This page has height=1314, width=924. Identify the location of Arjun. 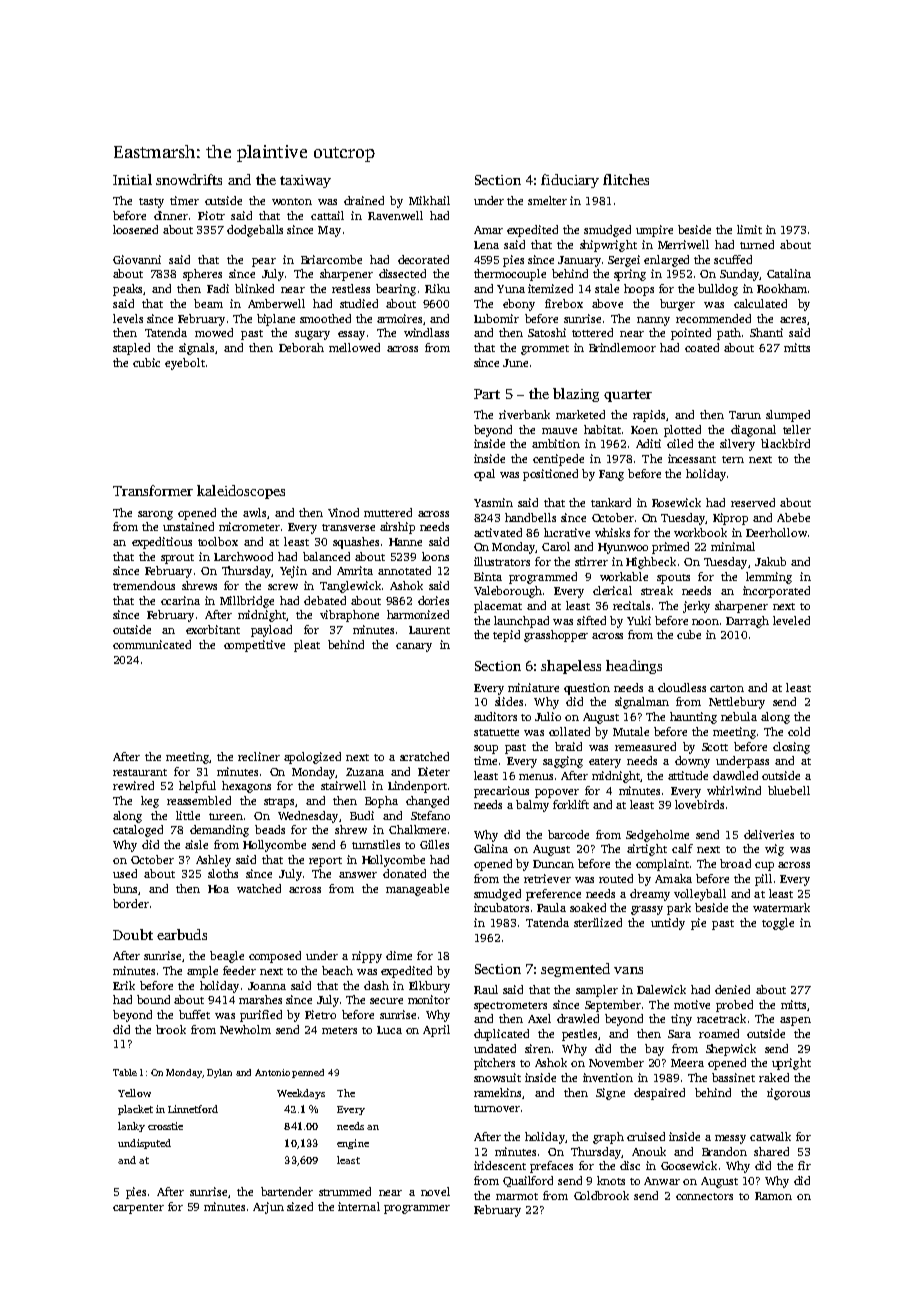
(268, 1208).
